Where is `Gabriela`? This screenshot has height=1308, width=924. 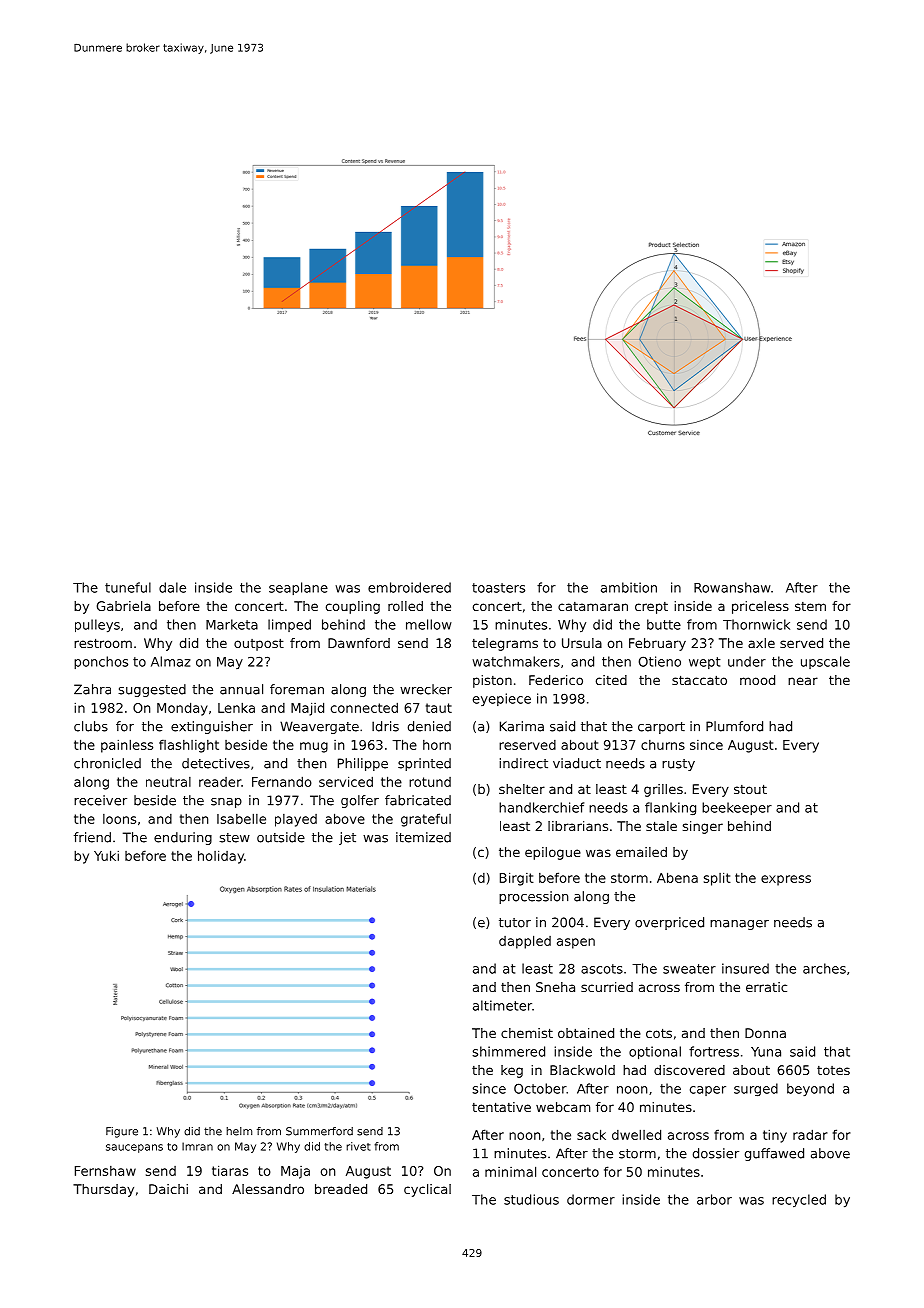 Gabriela is located at coordinates (124, 606).
